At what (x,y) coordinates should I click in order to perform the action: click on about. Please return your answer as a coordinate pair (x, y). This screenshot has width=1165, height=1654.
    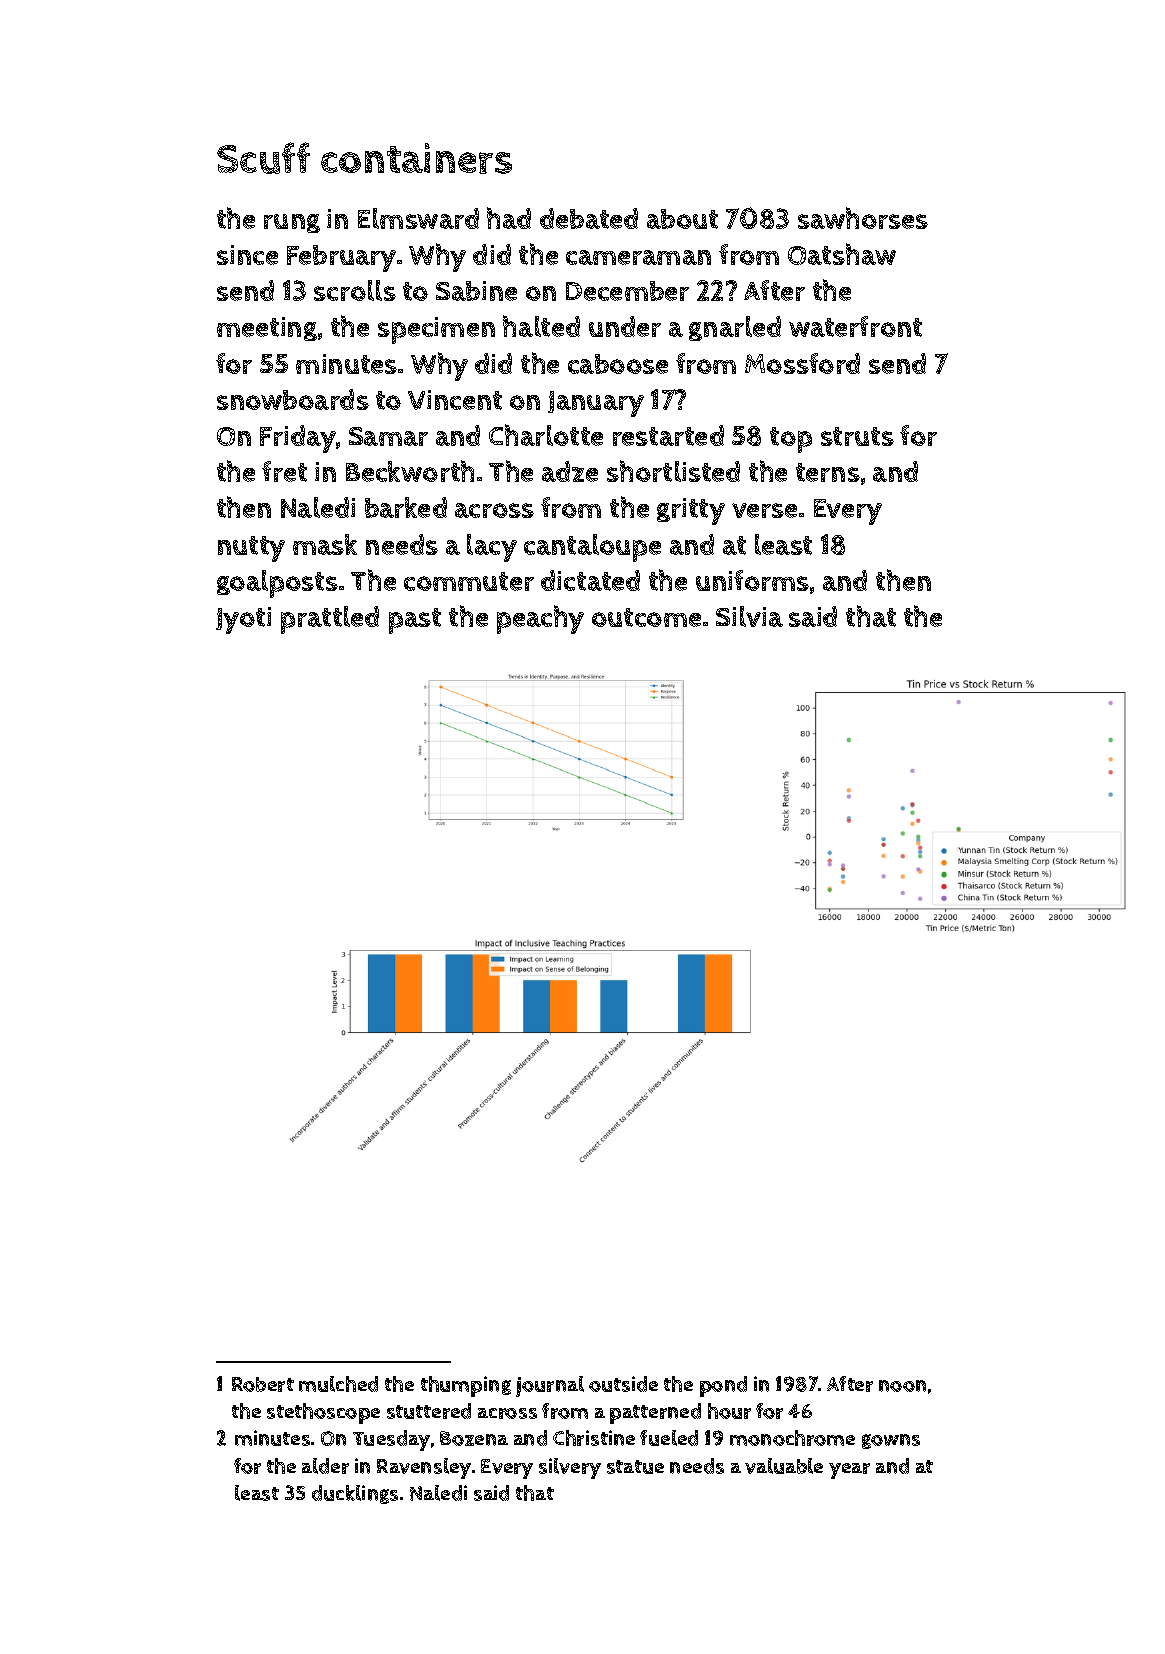
    Looking at the image, I should click on (682, 219).
